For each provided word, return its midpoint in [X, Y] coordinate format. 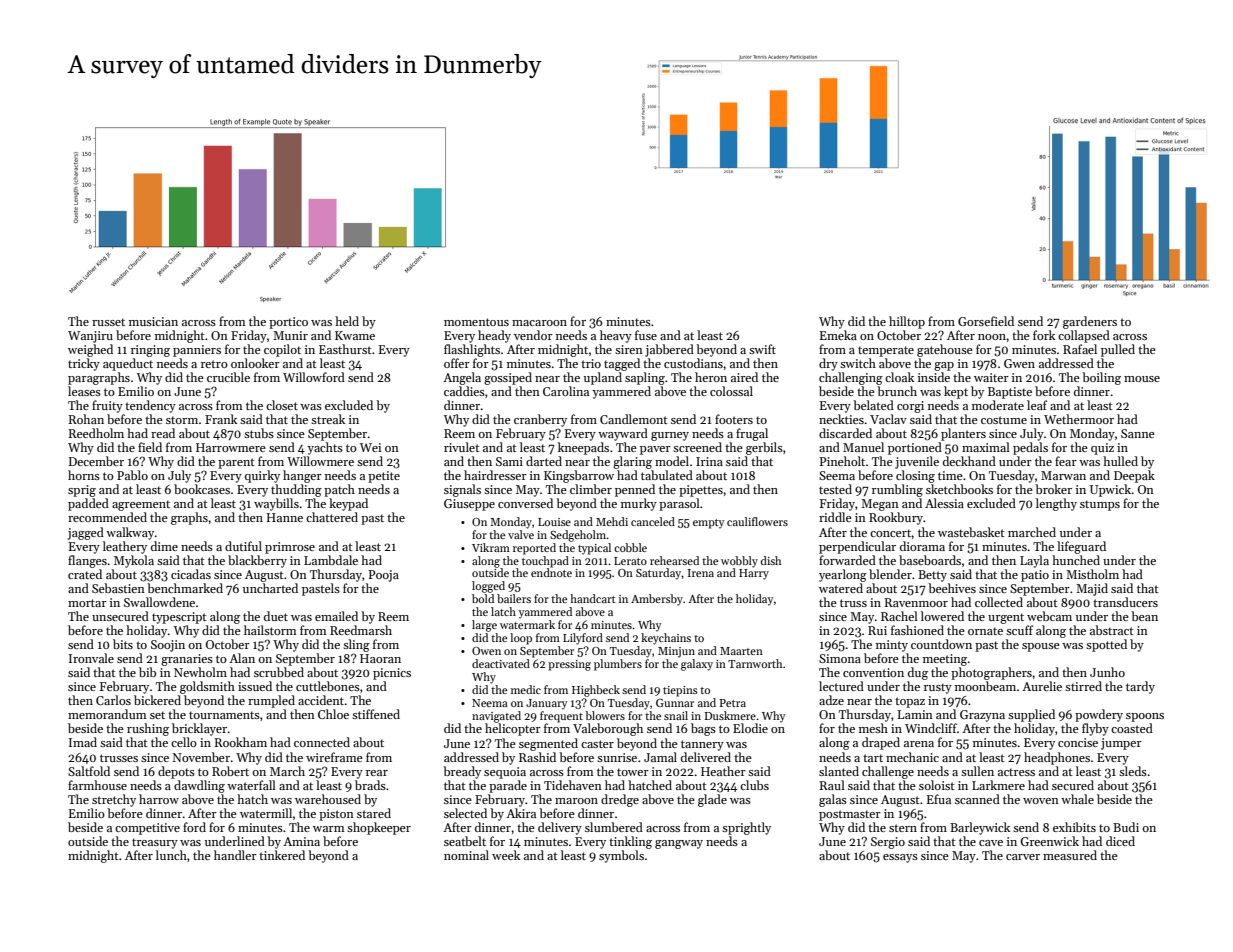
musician [153, 321]
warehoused [328, 799]
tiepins [680, 691]
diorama [922, 546]
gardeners [1090, 322]
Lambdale [331, 560]
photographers [991, 673]
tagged [622, 364]
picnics [392, 674]
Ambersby [657, 600]
